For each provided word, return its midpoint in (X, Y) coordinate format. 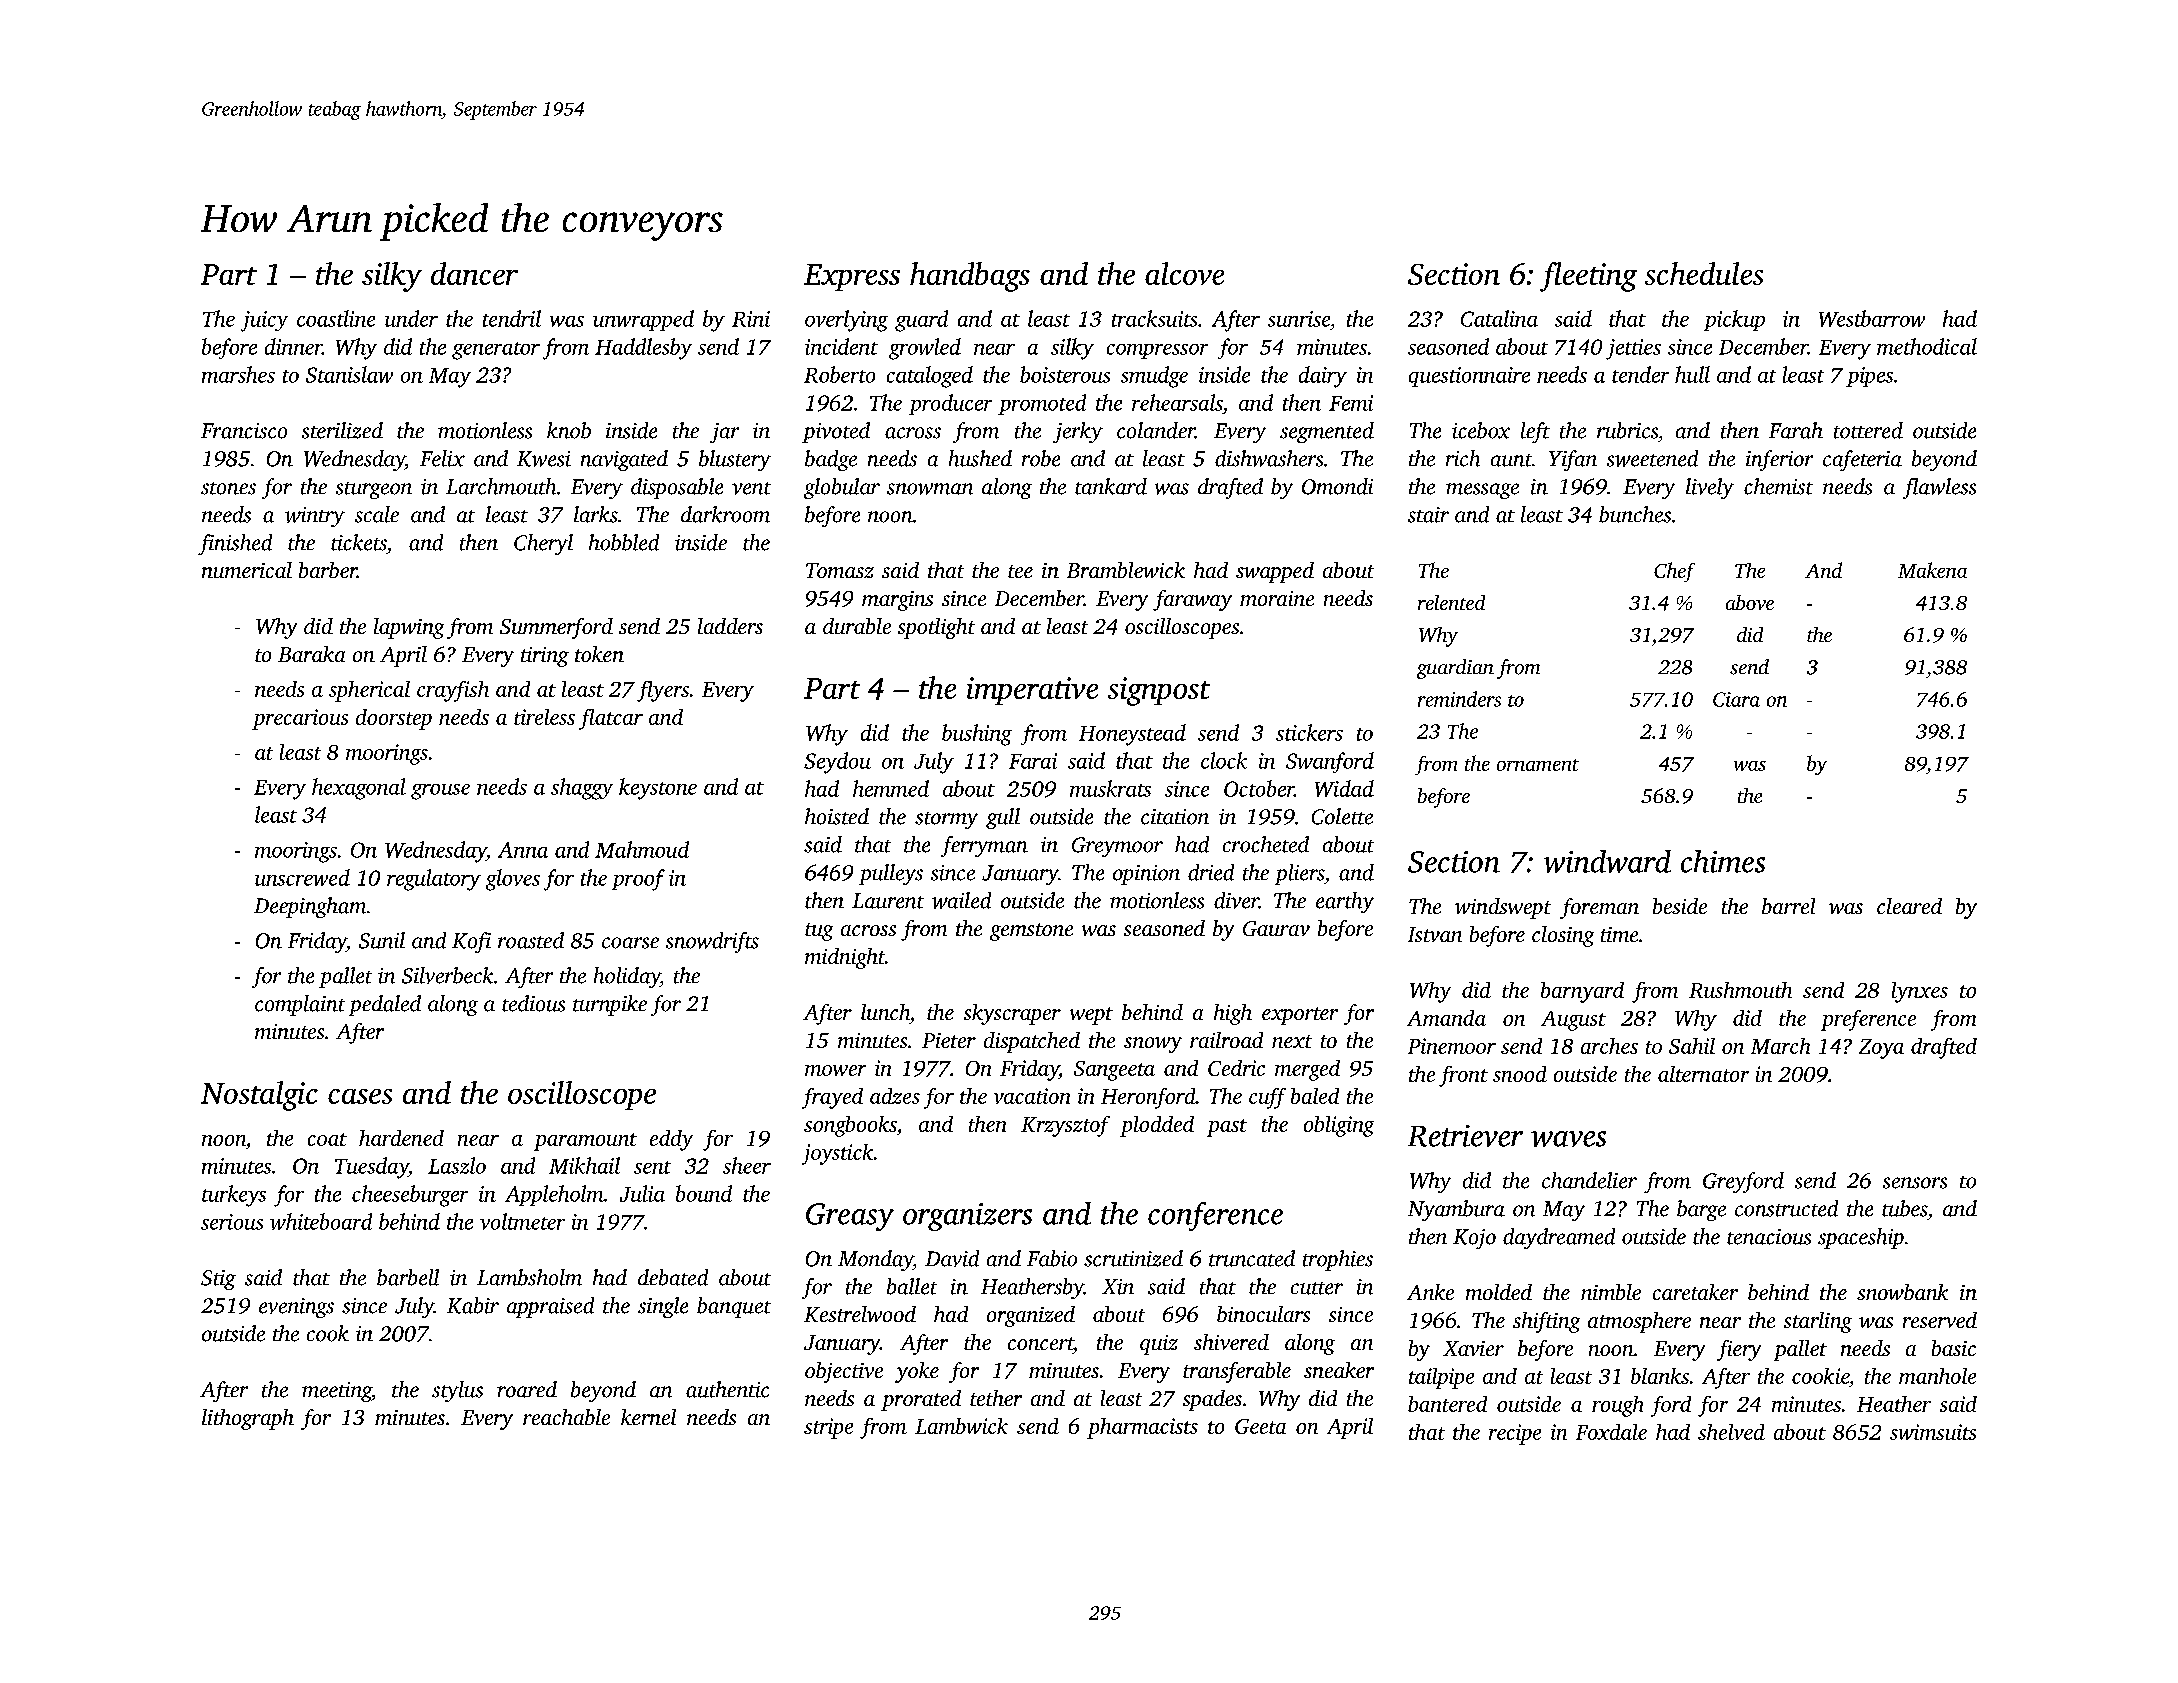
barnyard (1582, 992)
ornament (1538, 765)
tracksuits (1154, 318)
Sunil (382, 940)
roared (527, 1389)
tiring (545, 657)
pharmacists (1142, 1428)
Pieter (949, 1040)
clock (1224, 760)
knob (569, 430)
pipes (1869, 377)
